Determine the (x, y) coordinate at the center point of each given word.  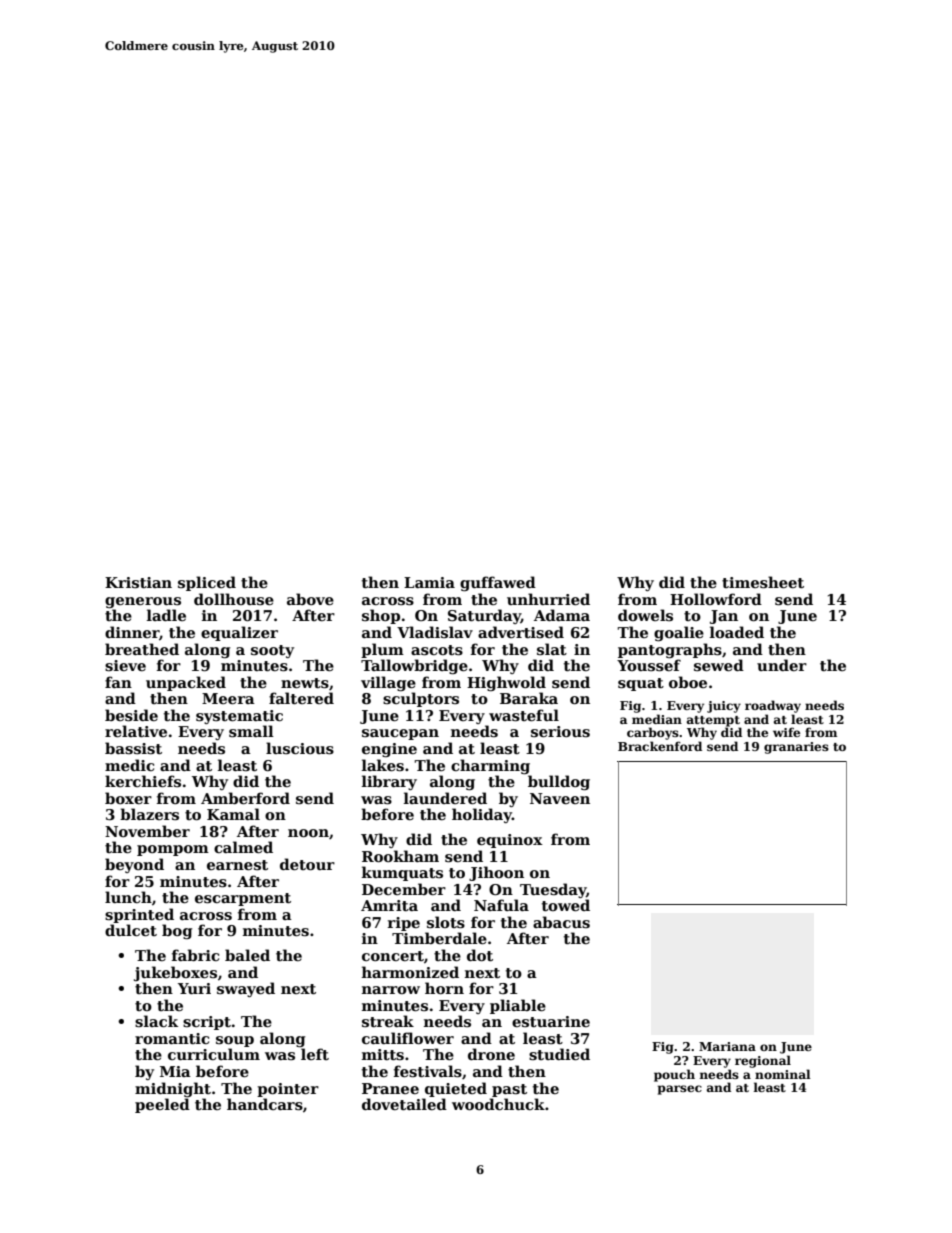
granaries (796, 748)
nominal (783, 1074)
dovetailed (404, 1104)
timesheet (763, 582)
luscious (300, 748)
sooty (272, 651)
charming (490, 766)
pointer (288, 1090)
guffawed (498, 583)
